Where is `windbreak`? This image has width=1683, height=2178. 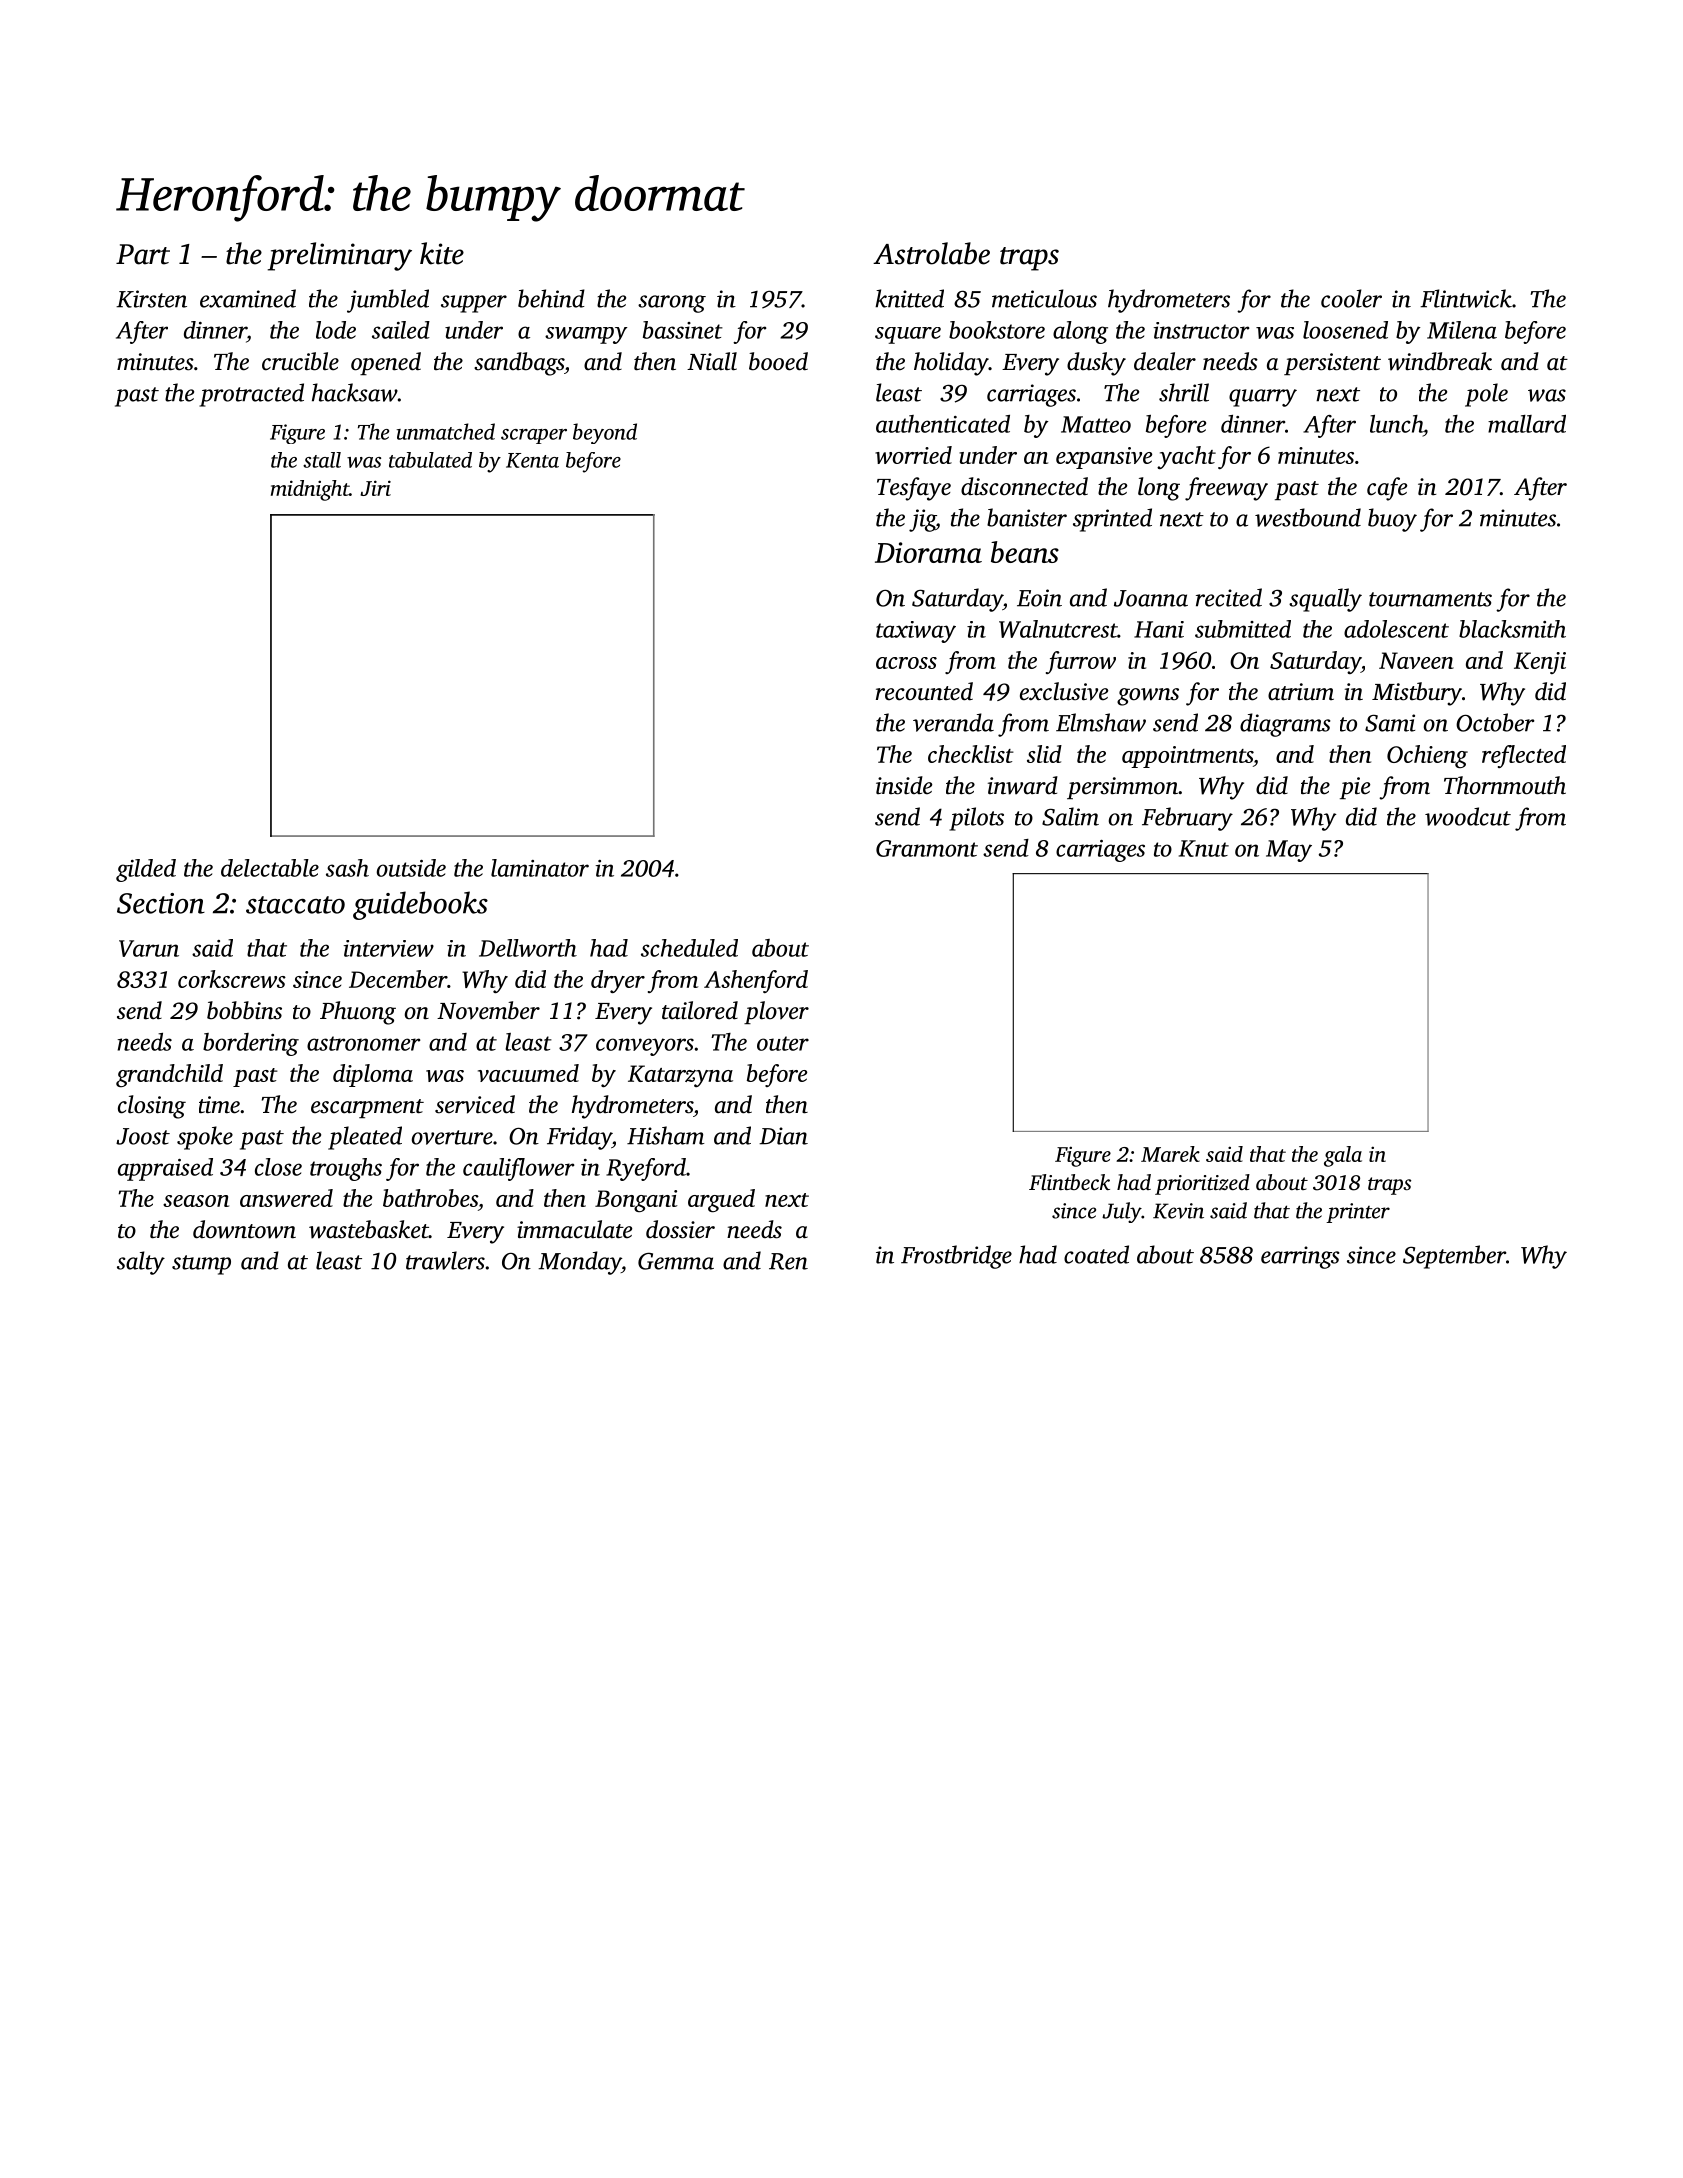 windbreak is located at coordinates (1440, 361).
